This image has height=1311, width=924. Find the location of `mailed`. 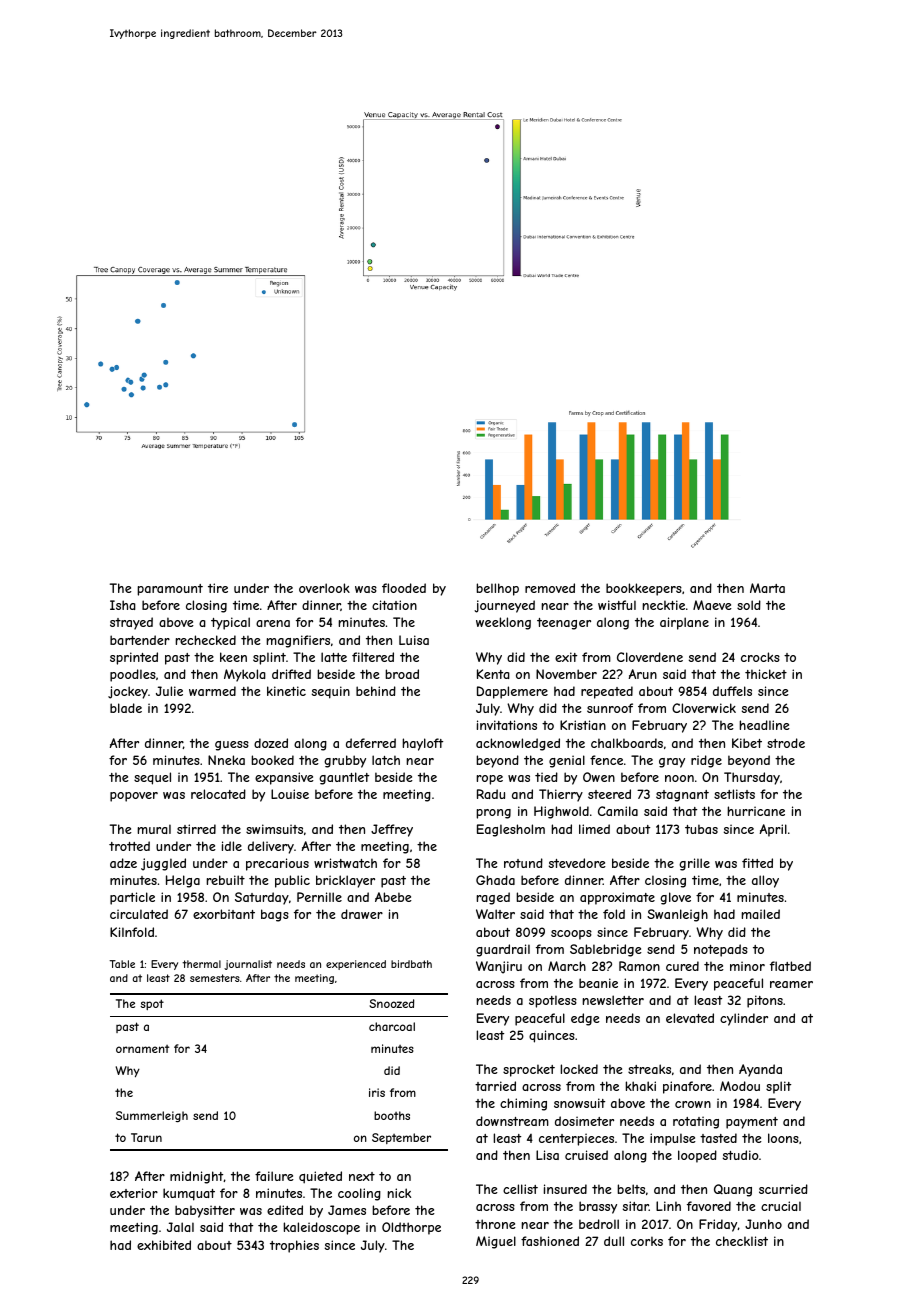

mailed is located at coordinates (760, 914).
